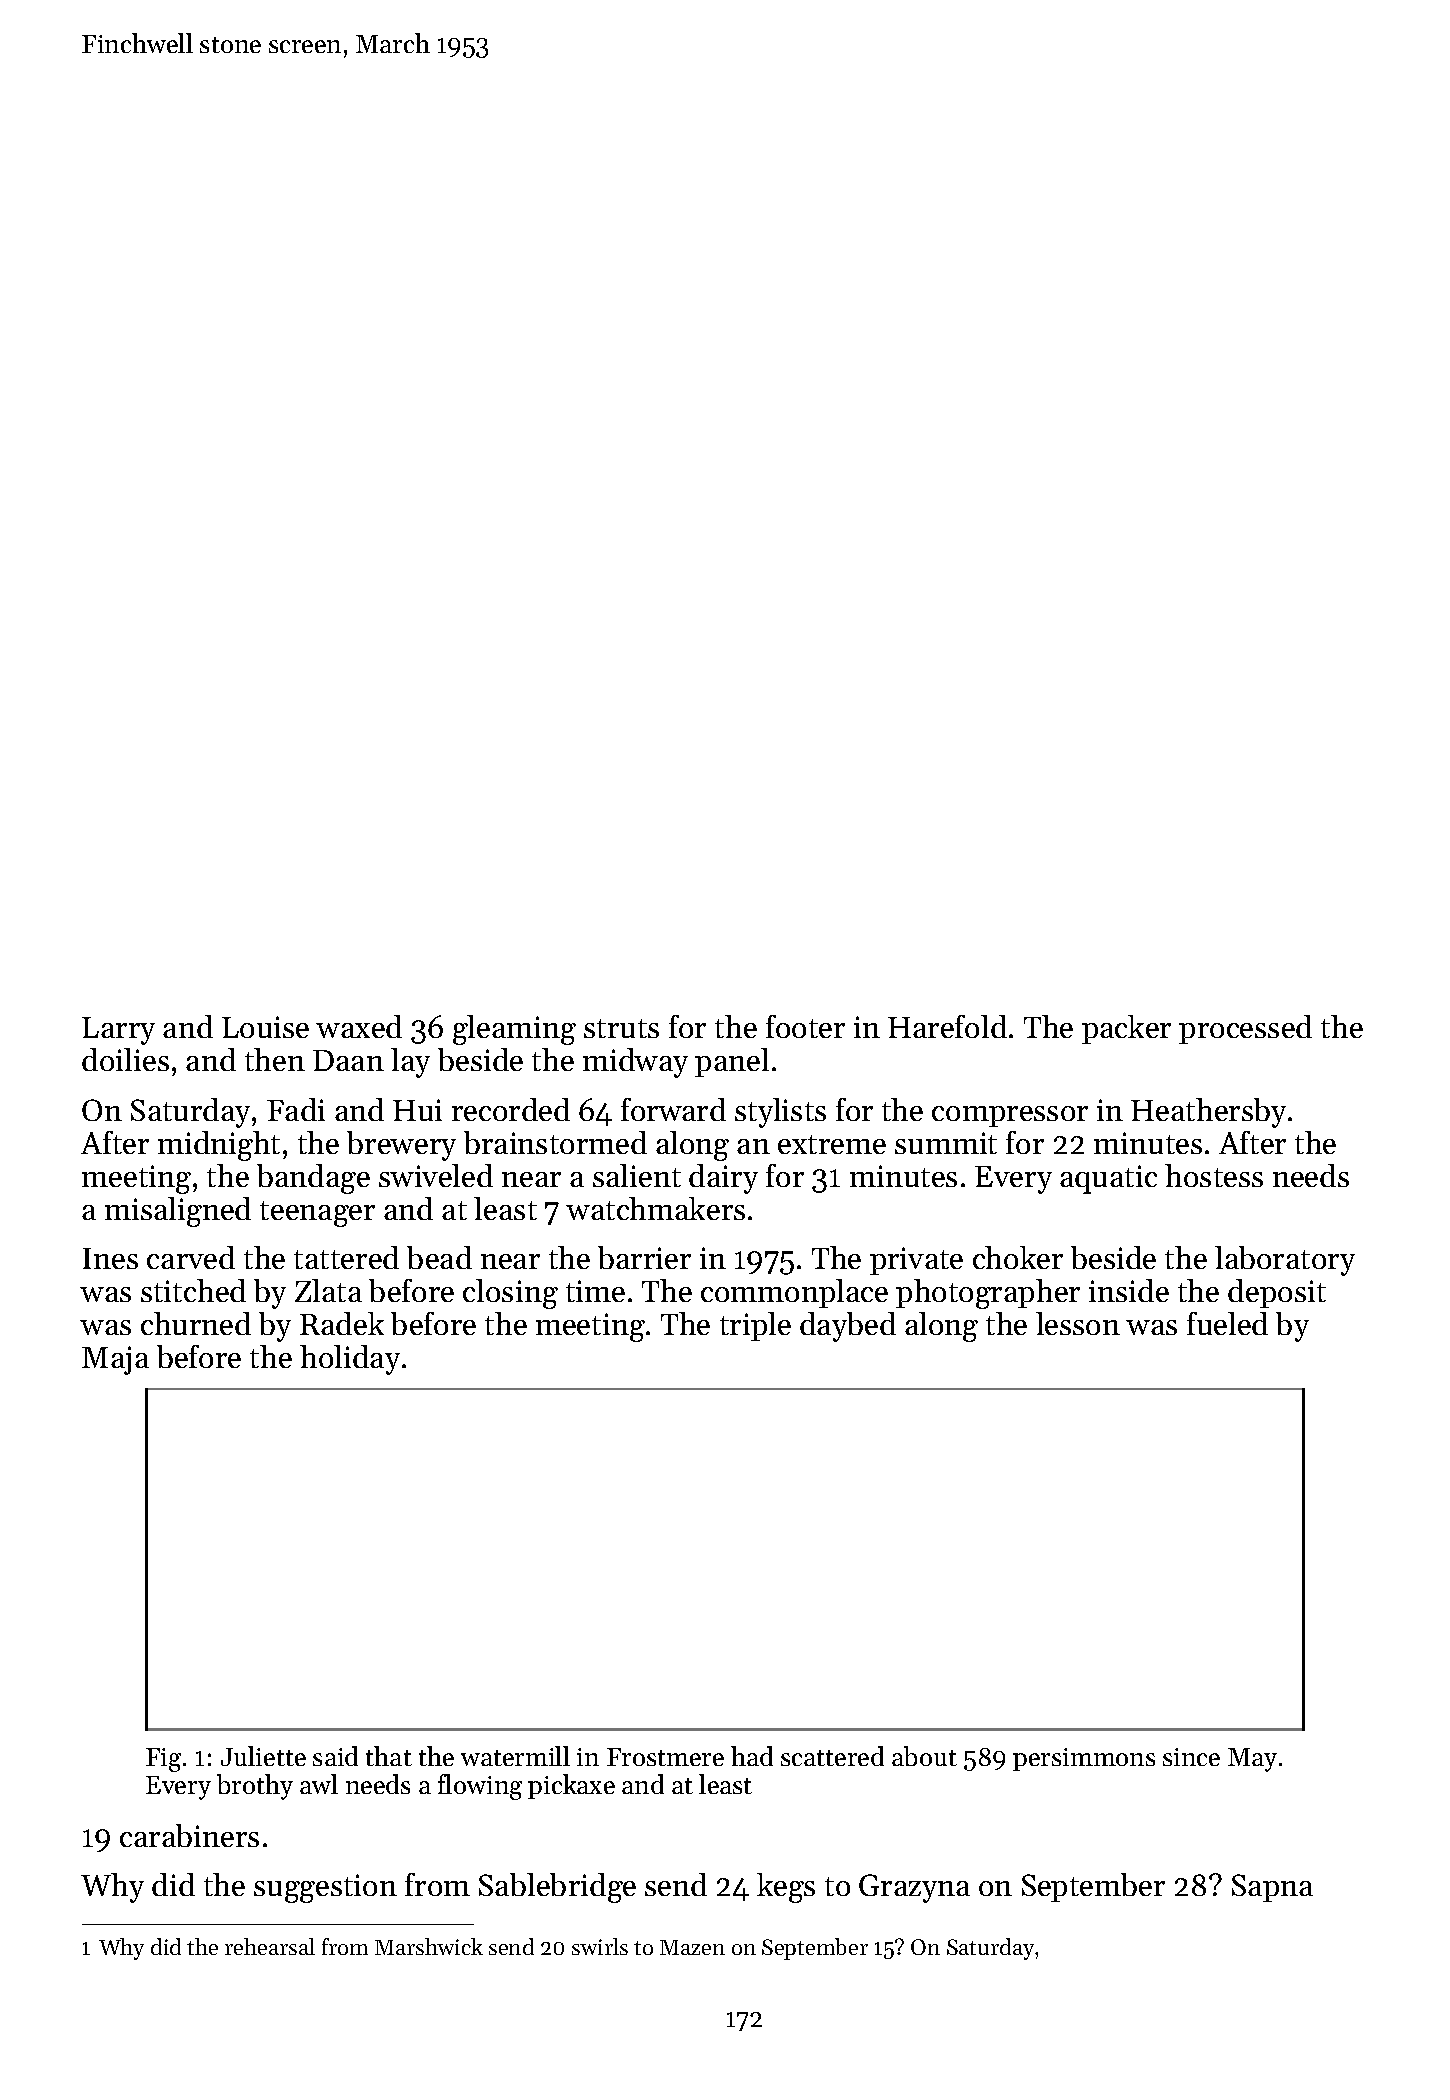 This screenshot has width=1450, height=2100. Describe the element at coordinates (755, 1326) in the screenshot. I see `triple` at that location.
